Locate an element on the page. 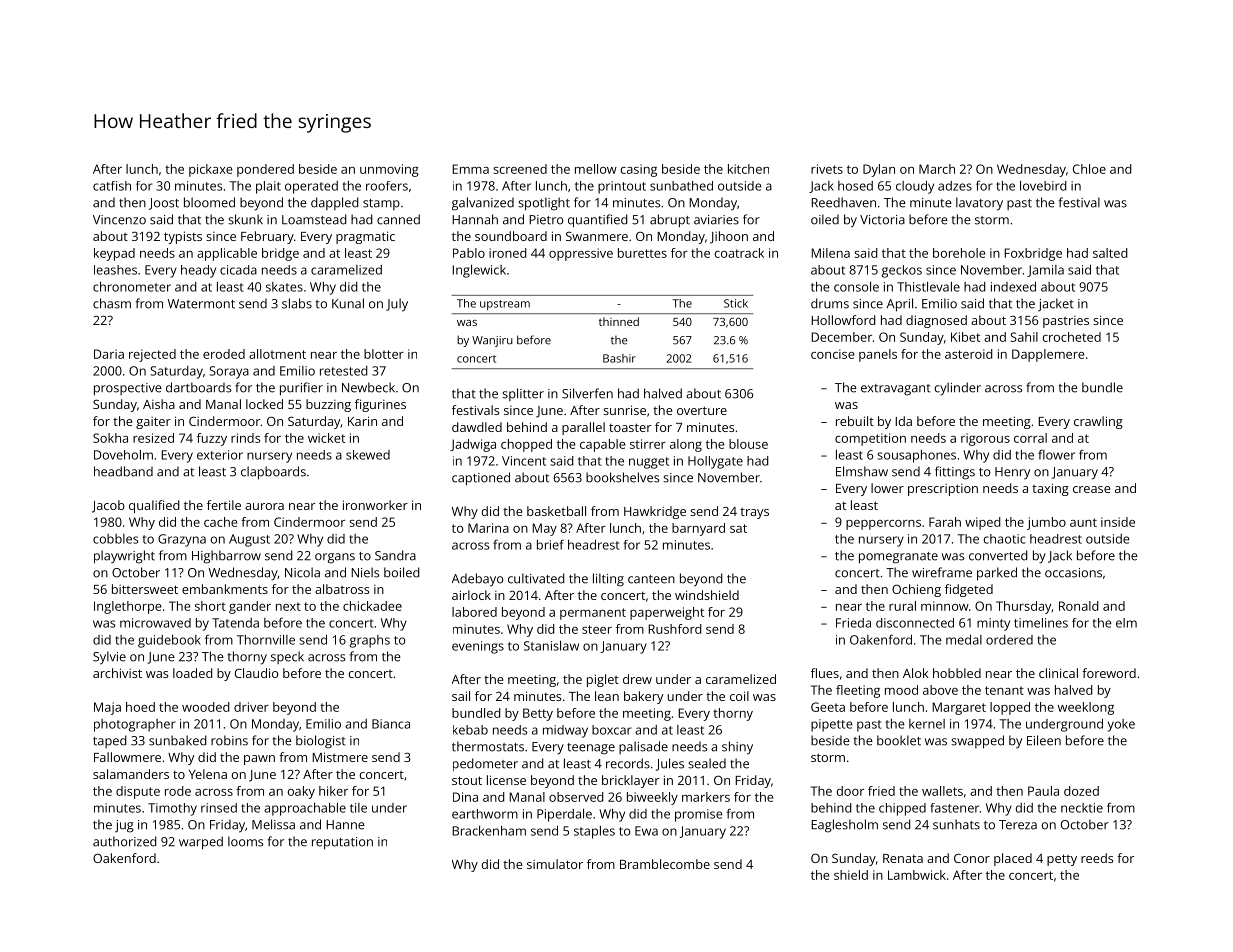  kitchen is located at coordinates (748, 169).
